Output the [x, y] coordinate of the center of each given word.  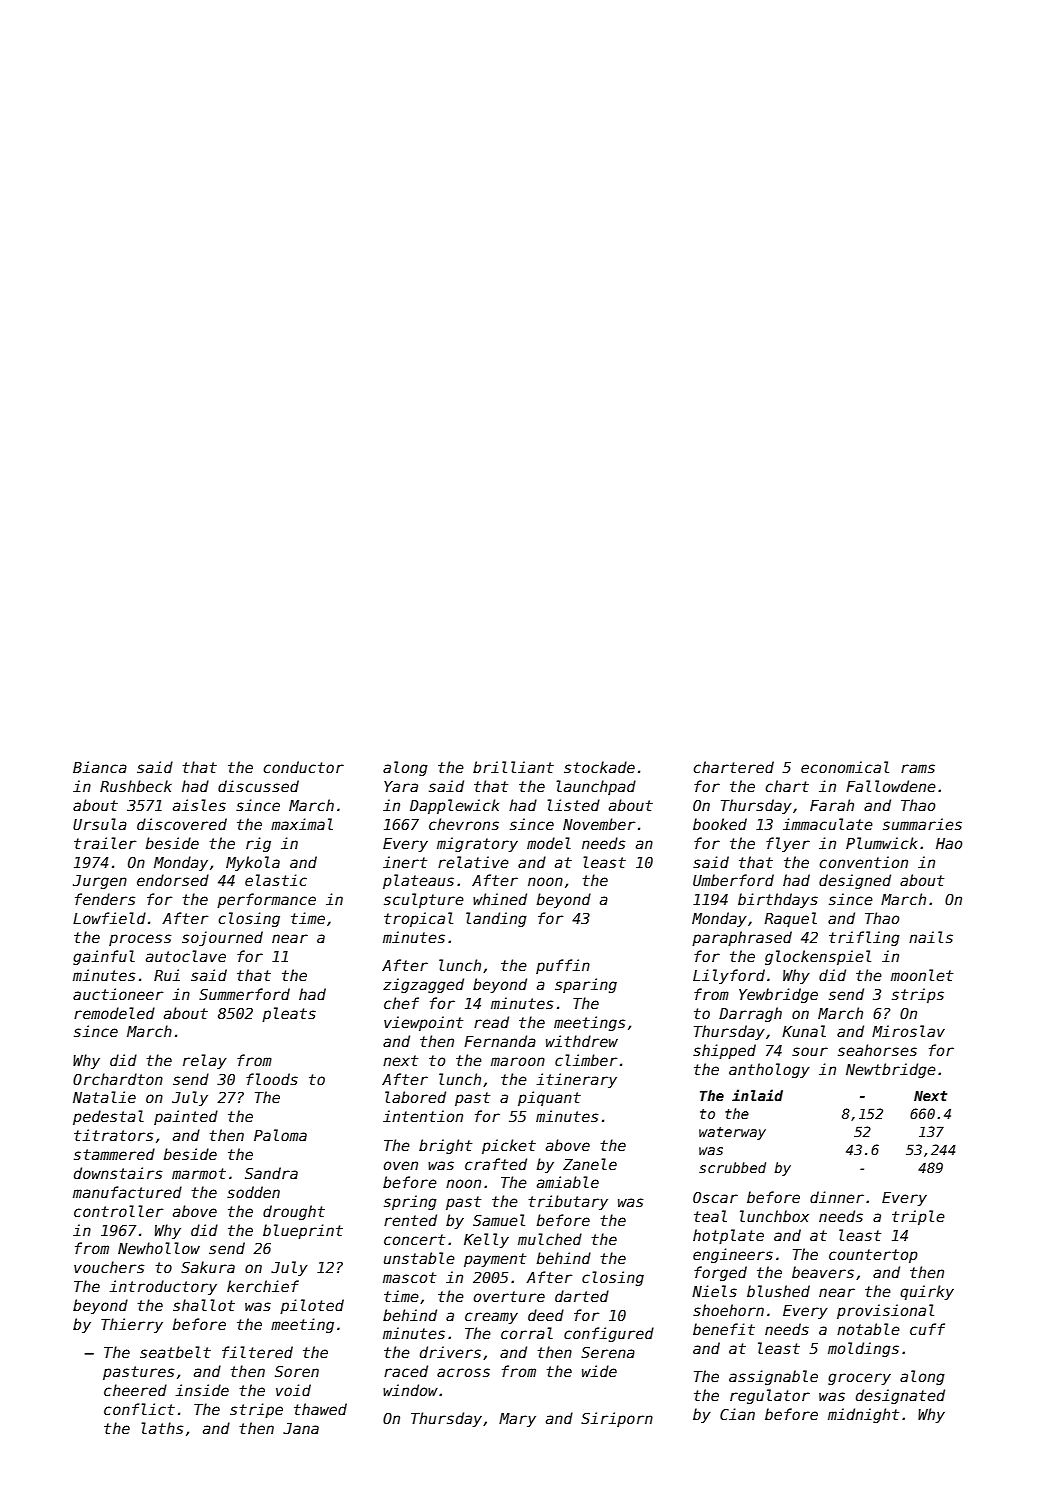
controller [119, 1211]
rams [918, 768]
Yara [401, 786]
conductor [303, 767]
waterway [732, 1133]
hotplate [728, 1236]
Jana [301, 1428]
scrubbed [732, 1167]
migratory [477, 844]
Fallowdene [891, 786]
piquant [549, 1098]
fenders [105, 899]
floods [272, 1079]
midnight [863, 1415]
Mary [517, 1420]
